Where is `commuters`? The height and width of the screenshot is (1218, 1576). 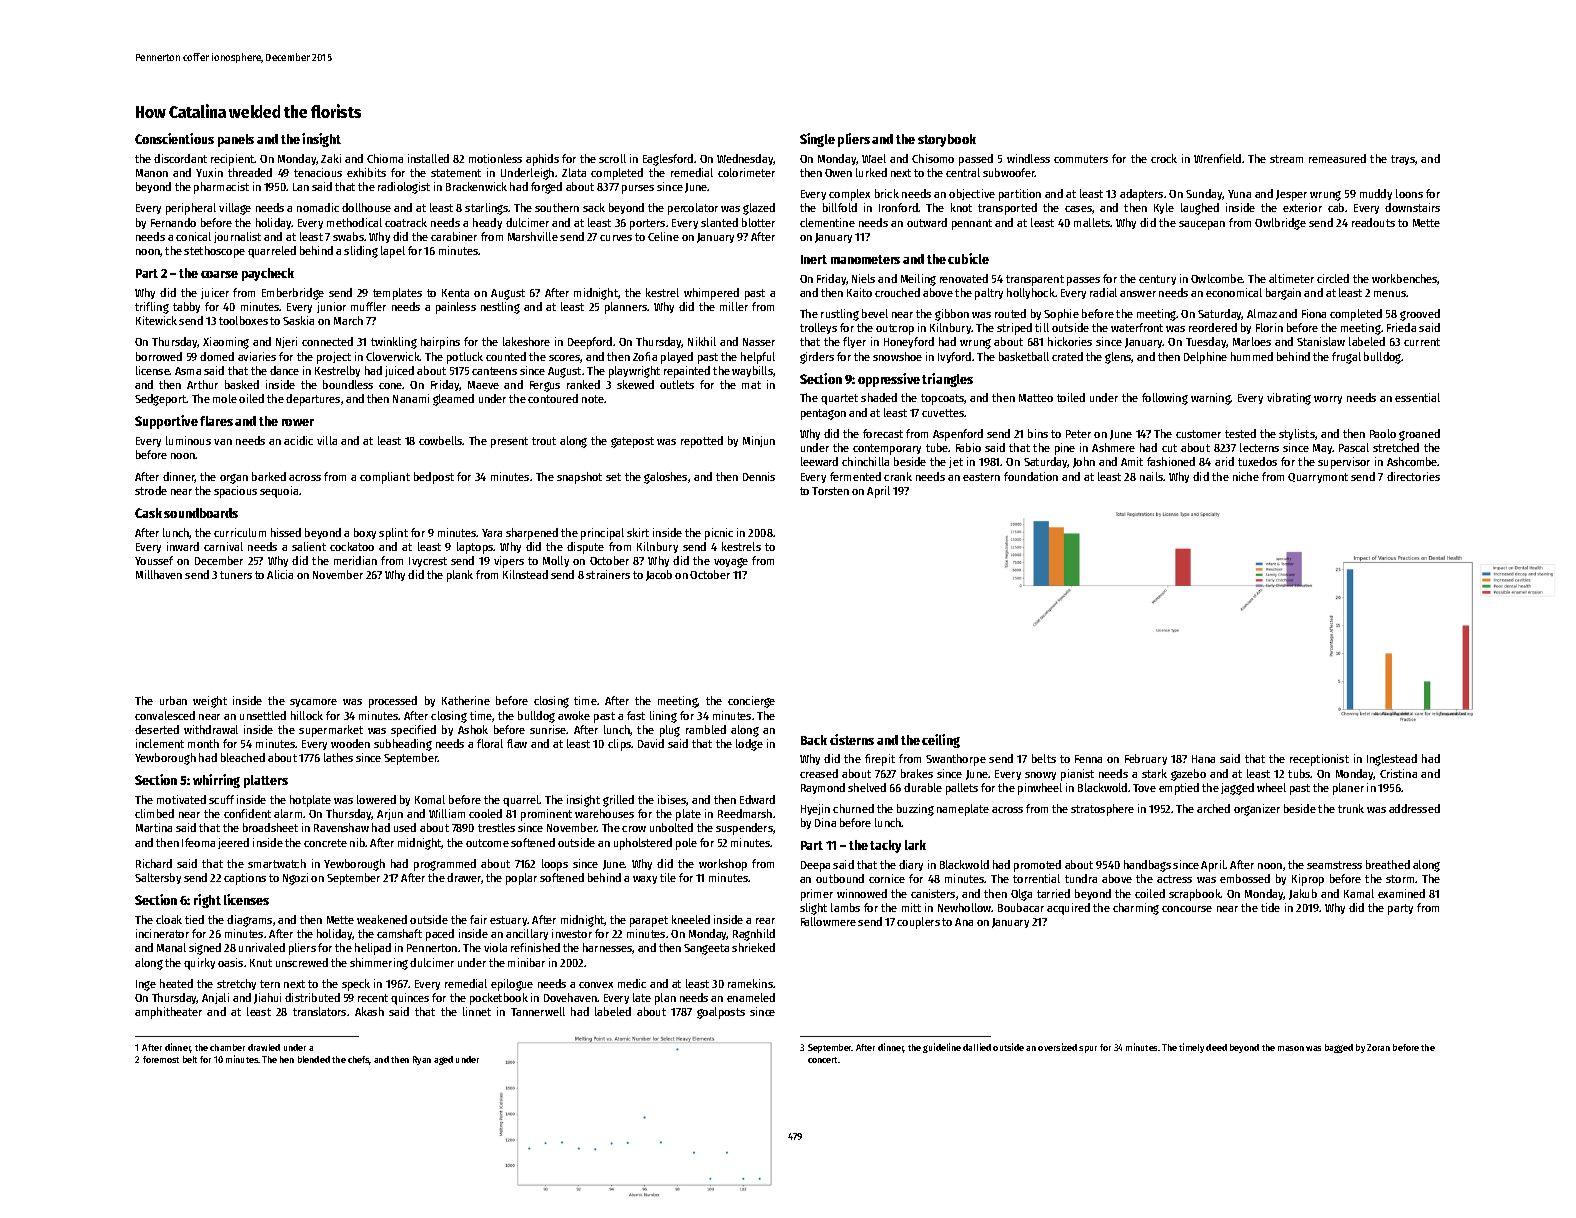
commuters is located at coordinates (1081, 159).
